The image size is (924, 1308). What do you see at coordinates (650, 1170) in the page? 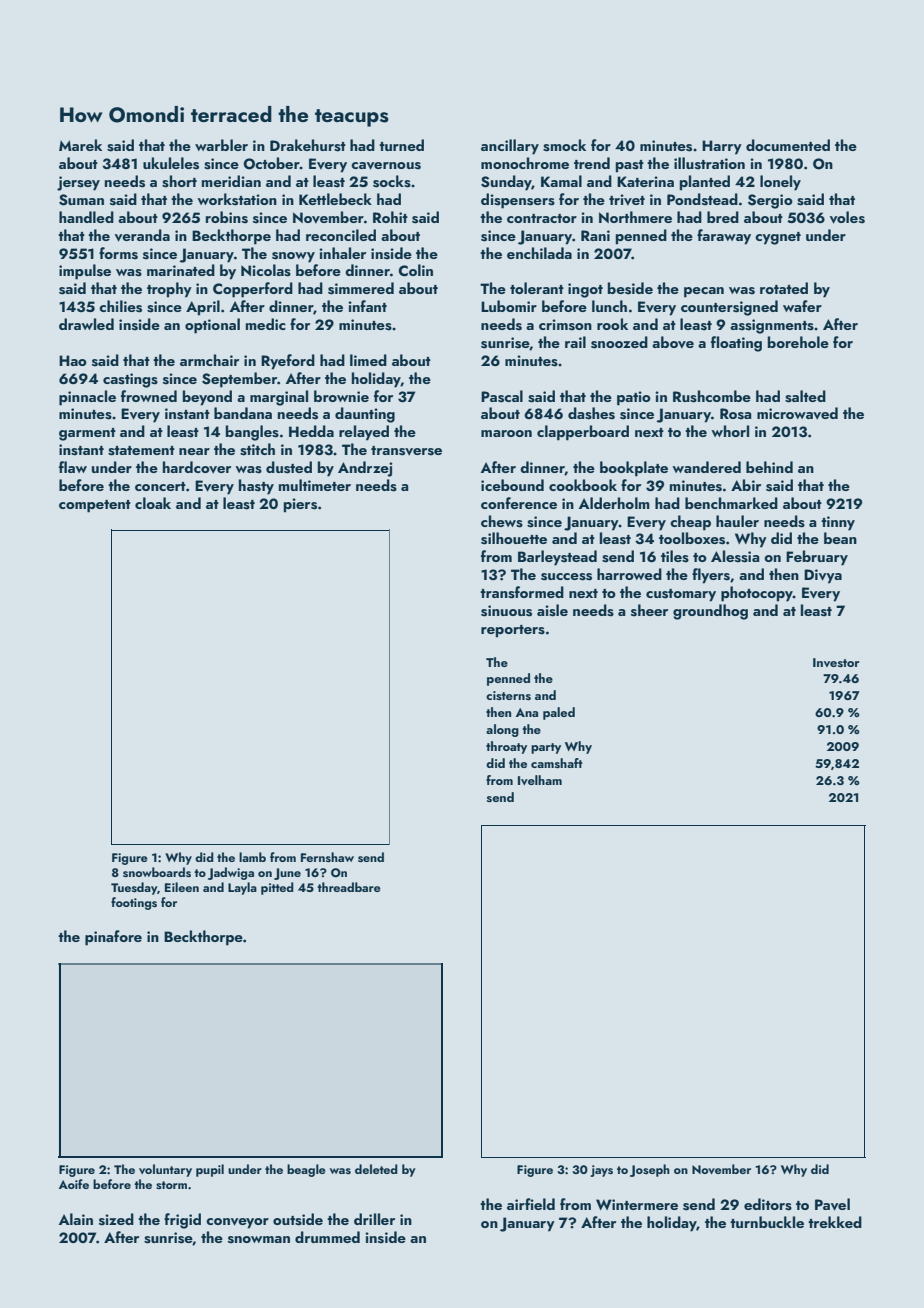
I see `Joseph` at bounding box center [650, 1170].
